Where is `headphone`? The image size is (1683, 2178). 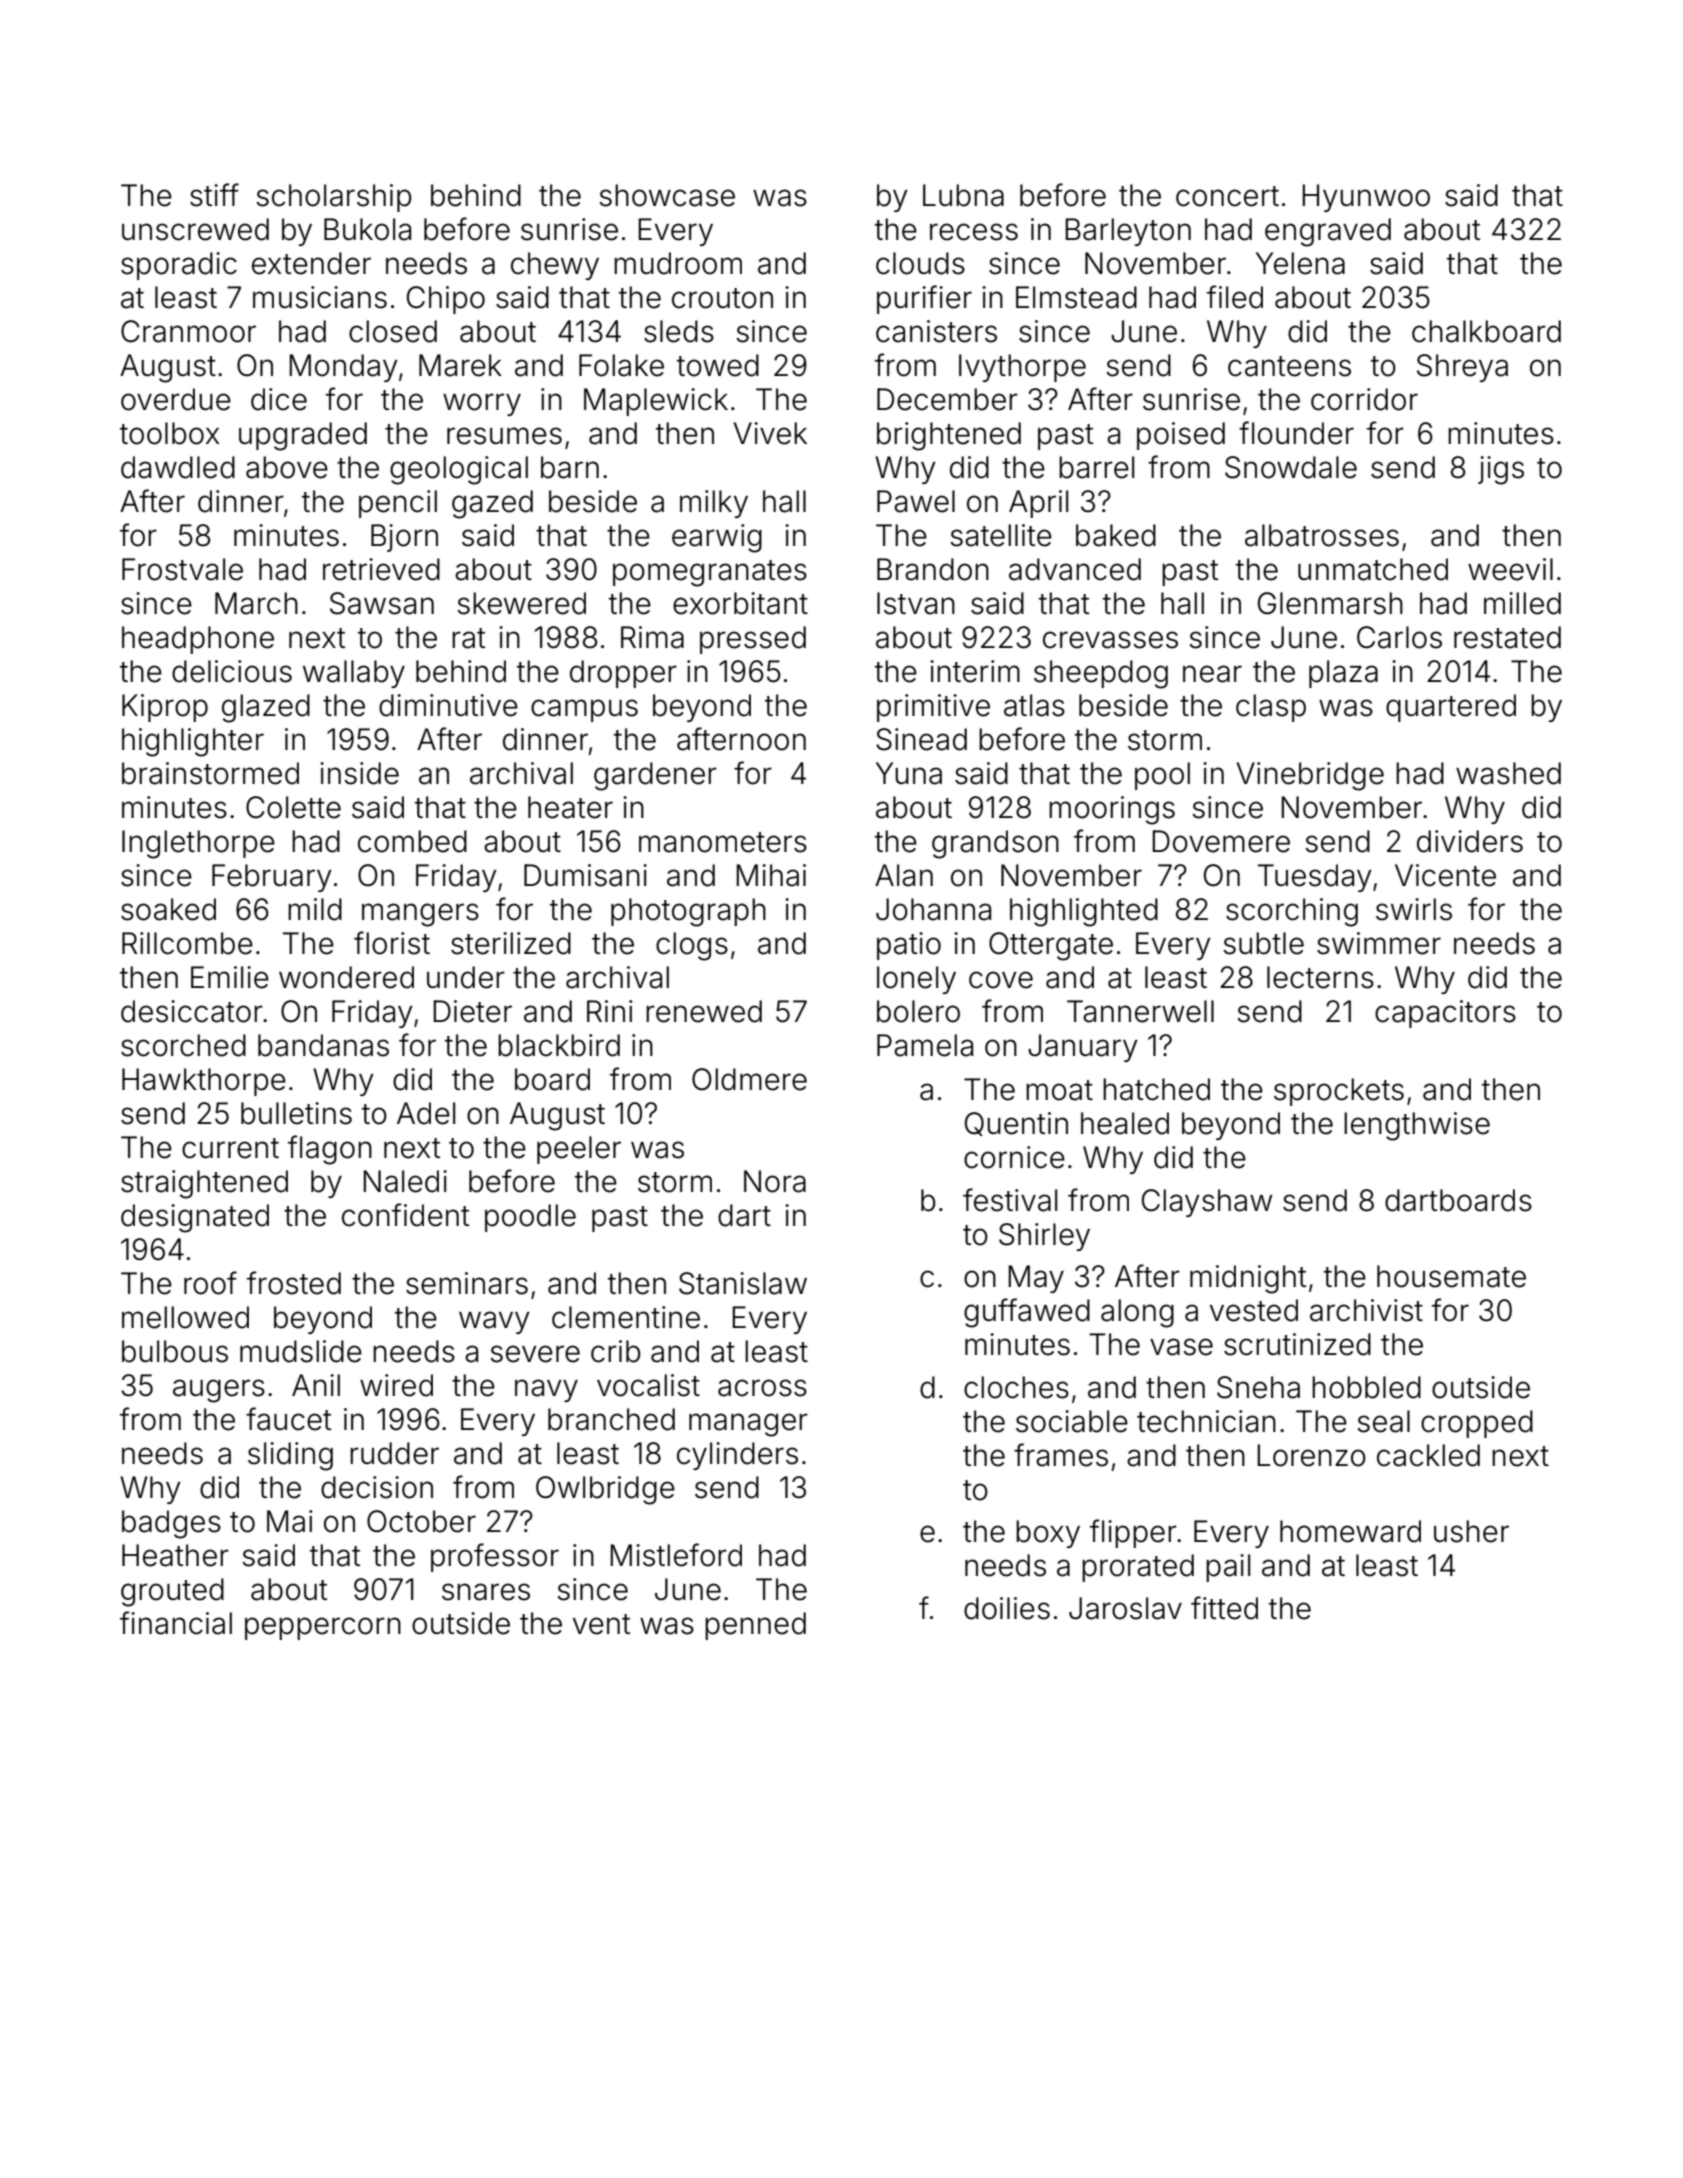 headphone is located at coordinates (198, 640).
